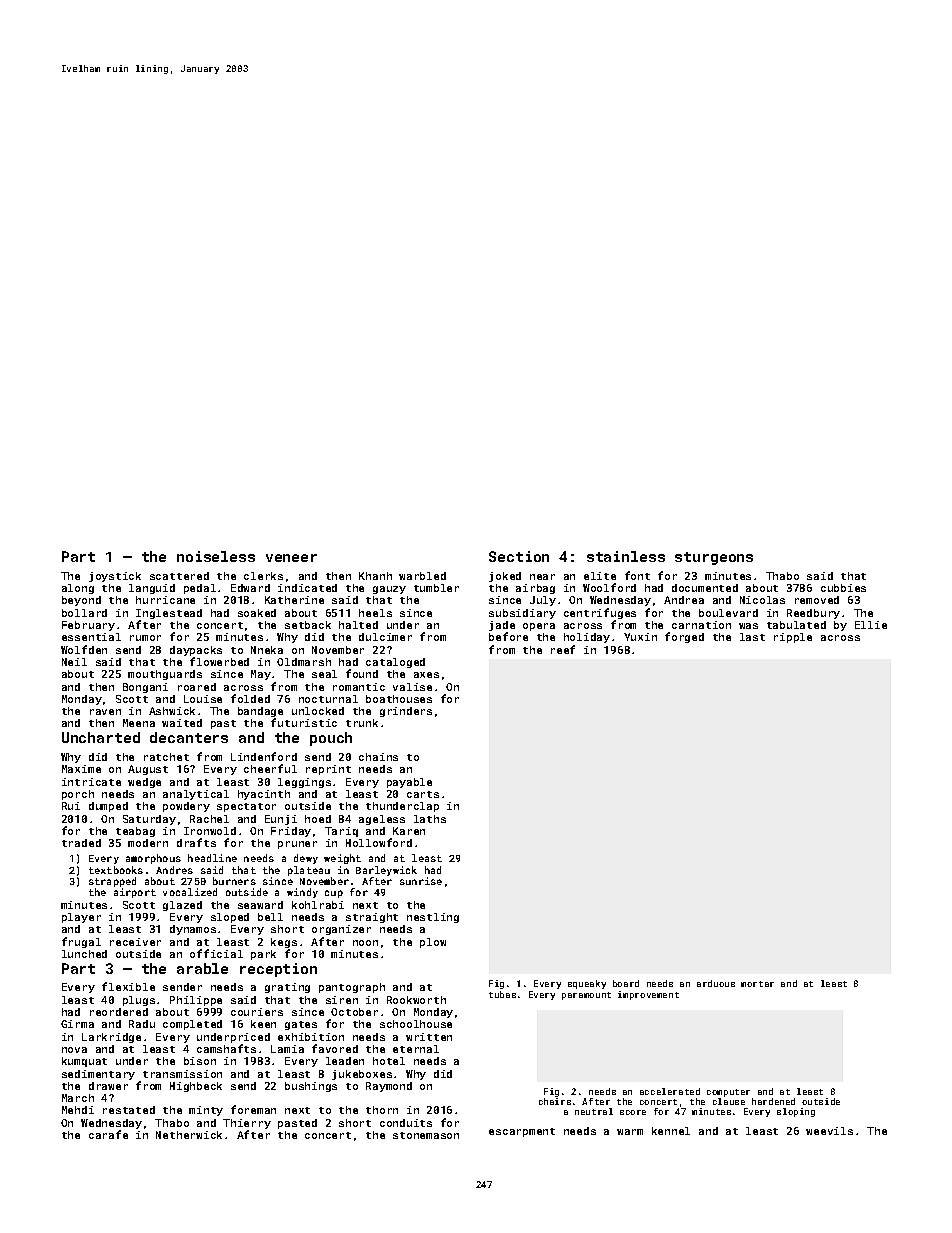  I want to click on minty, so click(206, 1111).
